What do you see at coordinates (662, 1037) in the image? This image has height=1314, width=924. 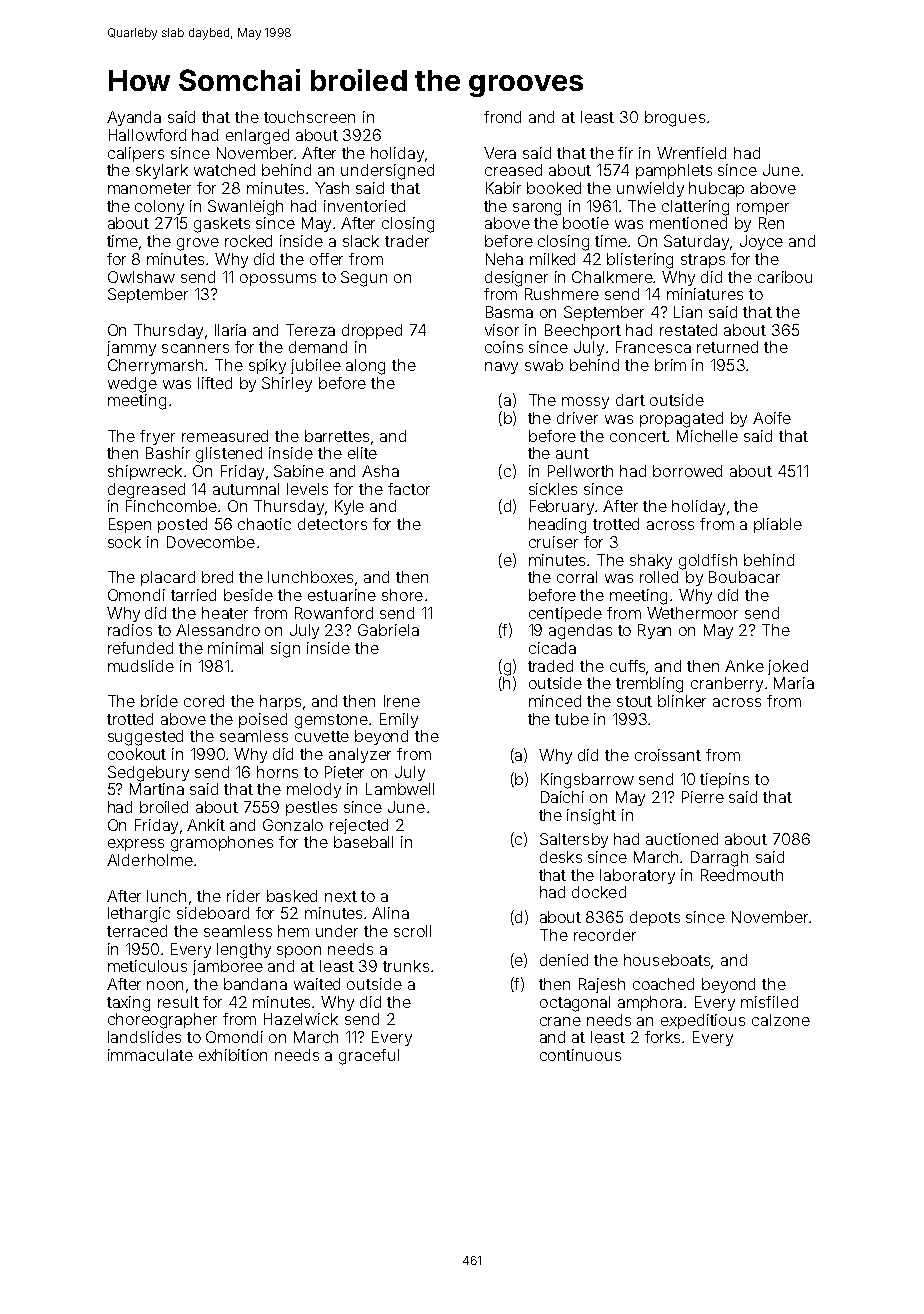 I see `forks` at bounding box center [662, 1037].
